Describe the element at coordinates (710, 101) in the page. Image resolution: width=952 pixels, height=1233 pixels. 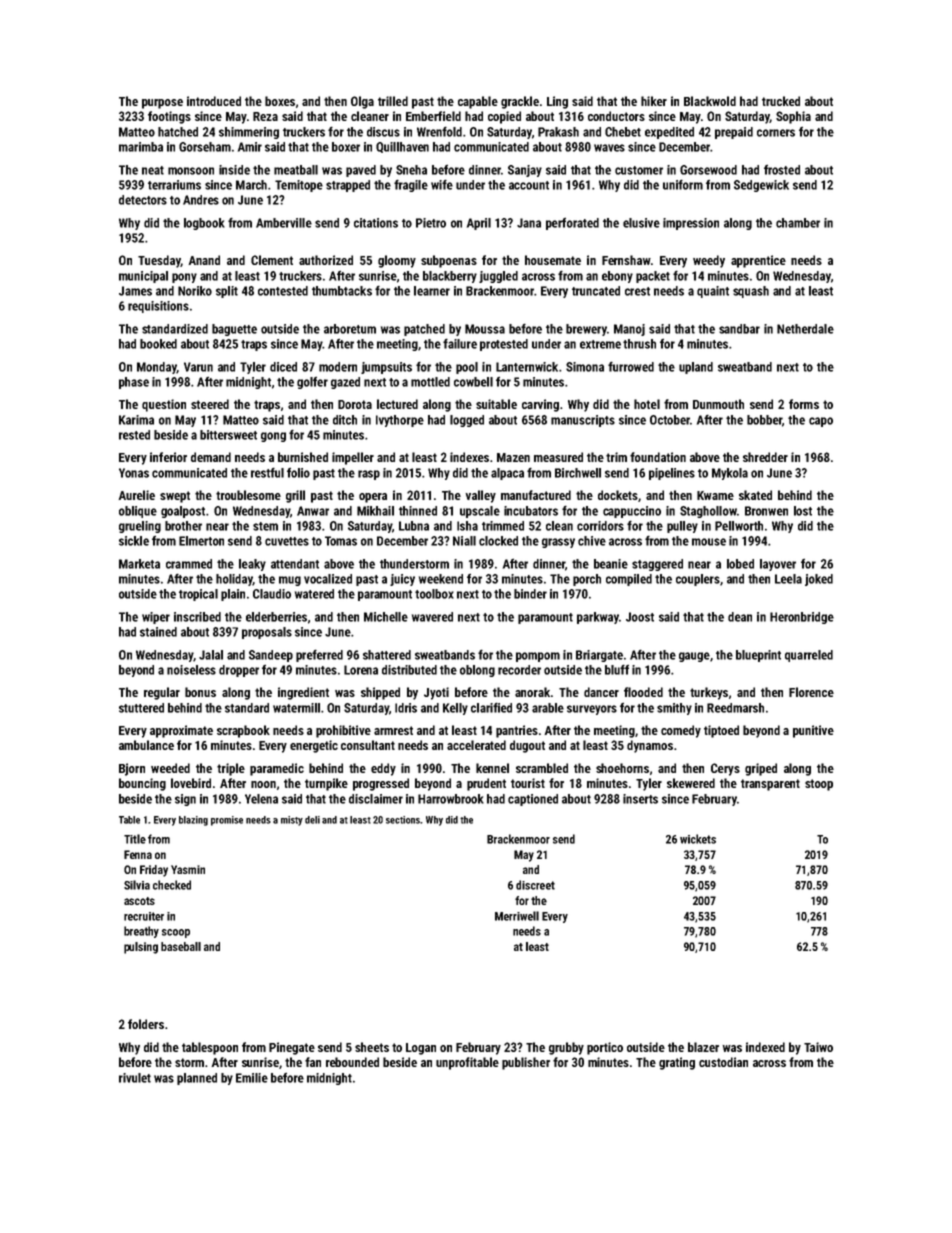
I see `Blackwold` at that location.
